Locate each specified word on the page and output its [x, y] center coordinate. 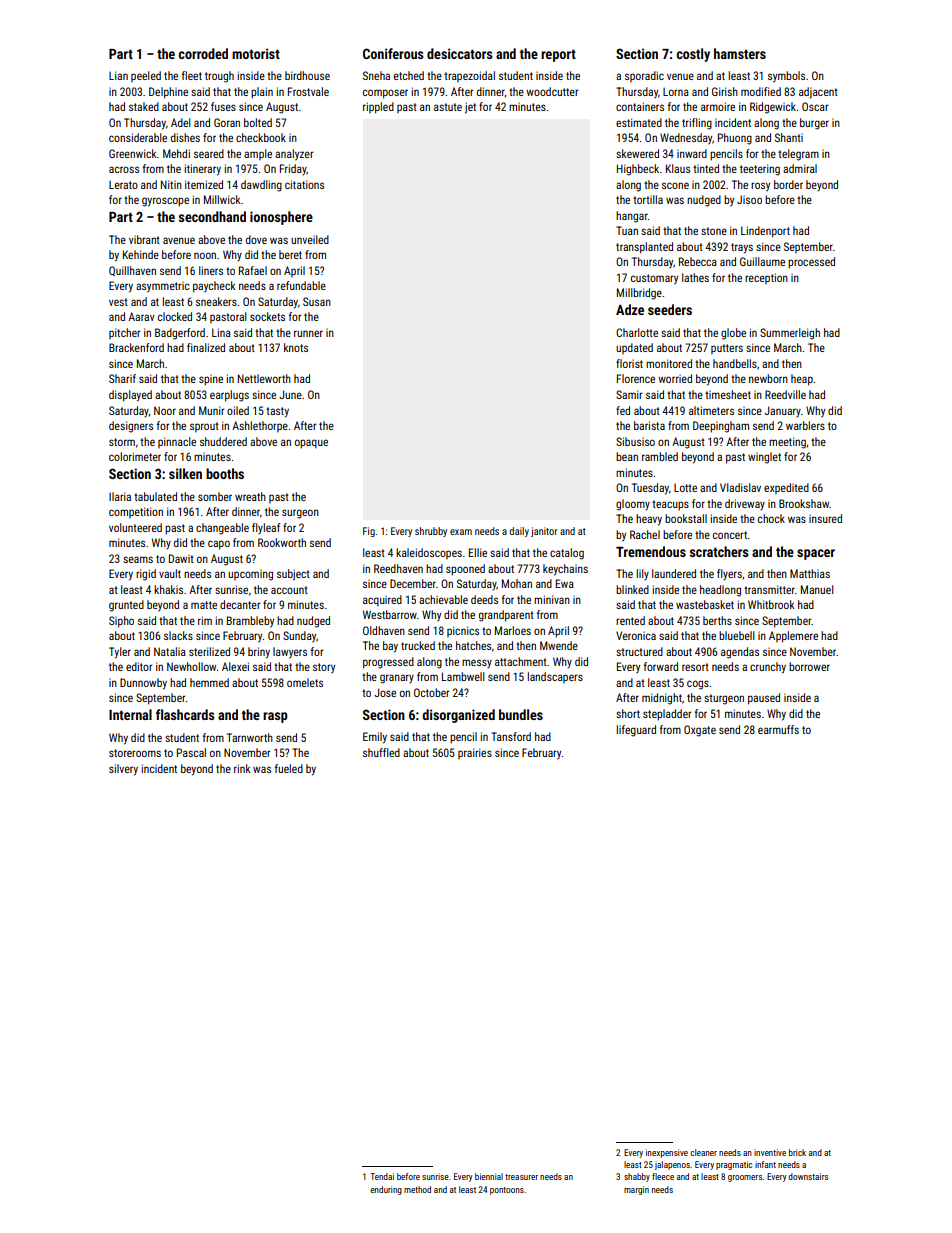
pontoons [507, 1191]
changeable [222, 529]
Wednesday [686, 139]
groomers [745, 1178]
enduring [386, 1190]
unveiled [310, 239]
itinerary [203, 170]
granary [397, 679]
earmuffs [778, 729]
